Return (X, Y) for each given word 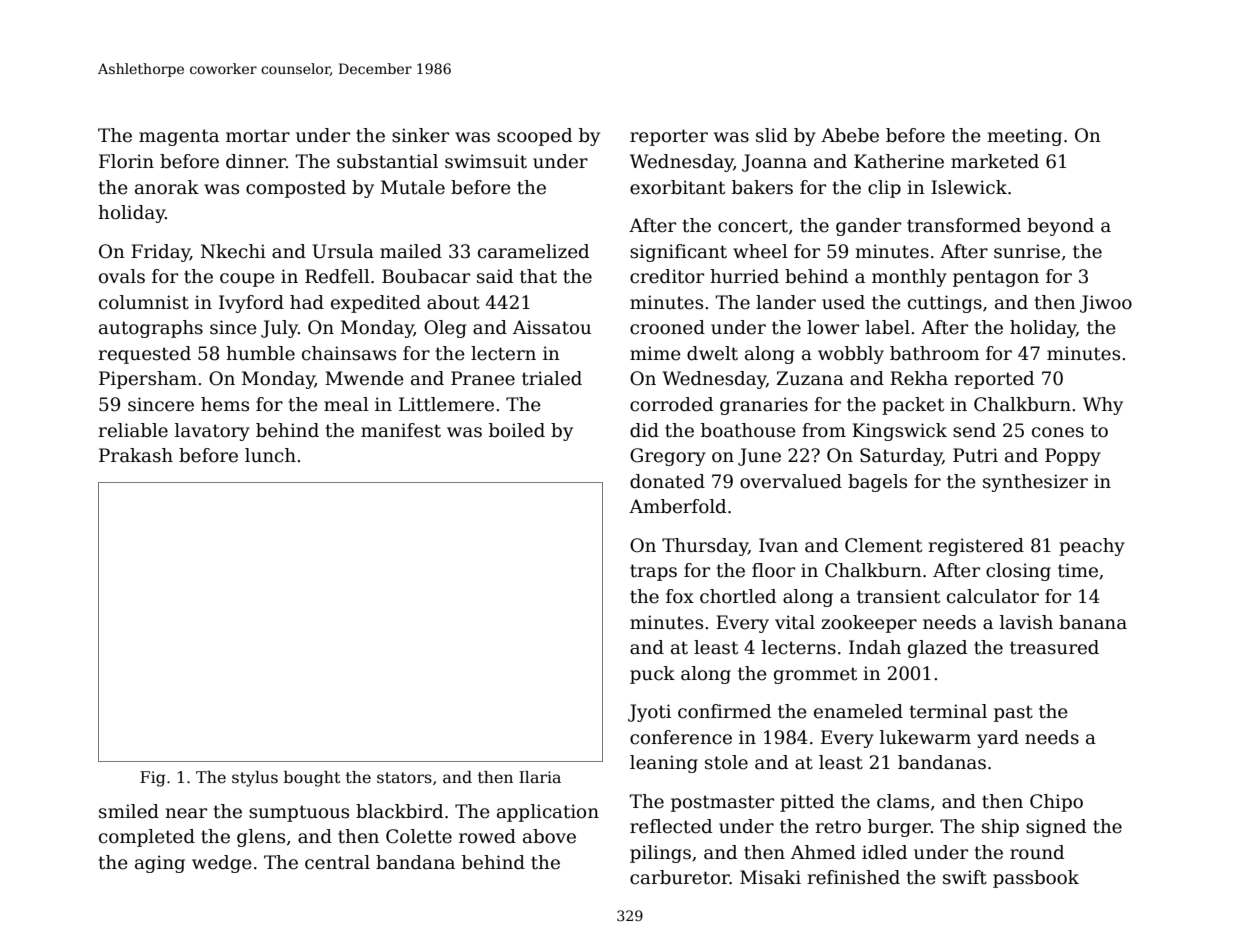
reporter (669, 137)
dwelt (712, 353)
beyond (1060, 227)
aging (160, 864)
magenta (179, 137)
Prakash (136, 455)
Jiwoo (1106, 304)
